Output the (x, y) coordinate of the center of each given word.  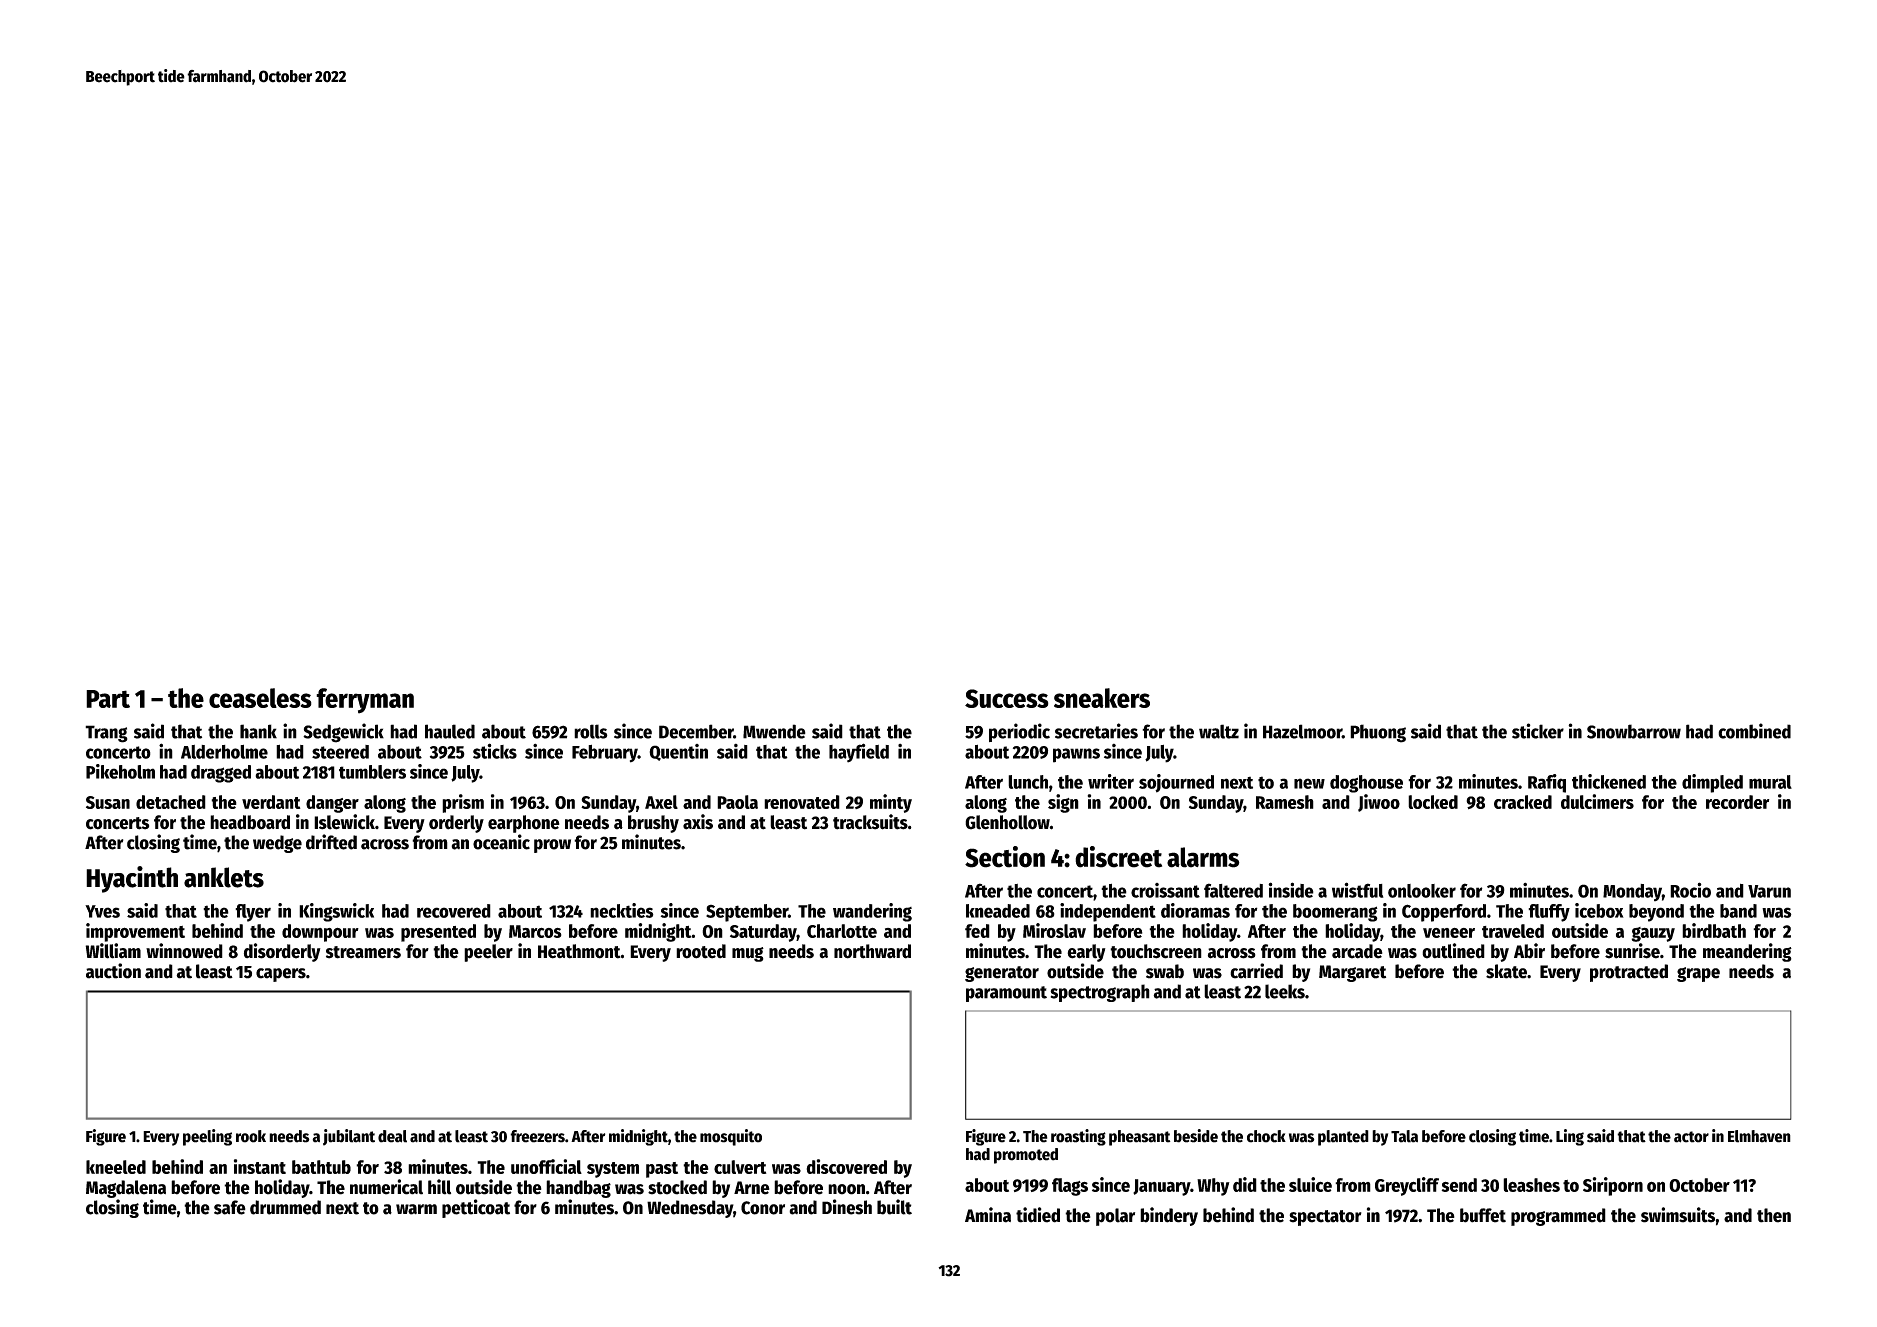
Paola (737, 802)
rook (251, 1136)
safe (230, 1207)
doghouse (1366, 784)
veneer (1449, 933)
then (1774, 1215)
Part (108, 699)
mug (748, 954)
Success (1007, 698)
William (113, 951)
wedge (277, 844)
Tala (1404, 1136)
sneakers (1102, 698)
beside (1196, 1136)
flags (1070, 1187)
